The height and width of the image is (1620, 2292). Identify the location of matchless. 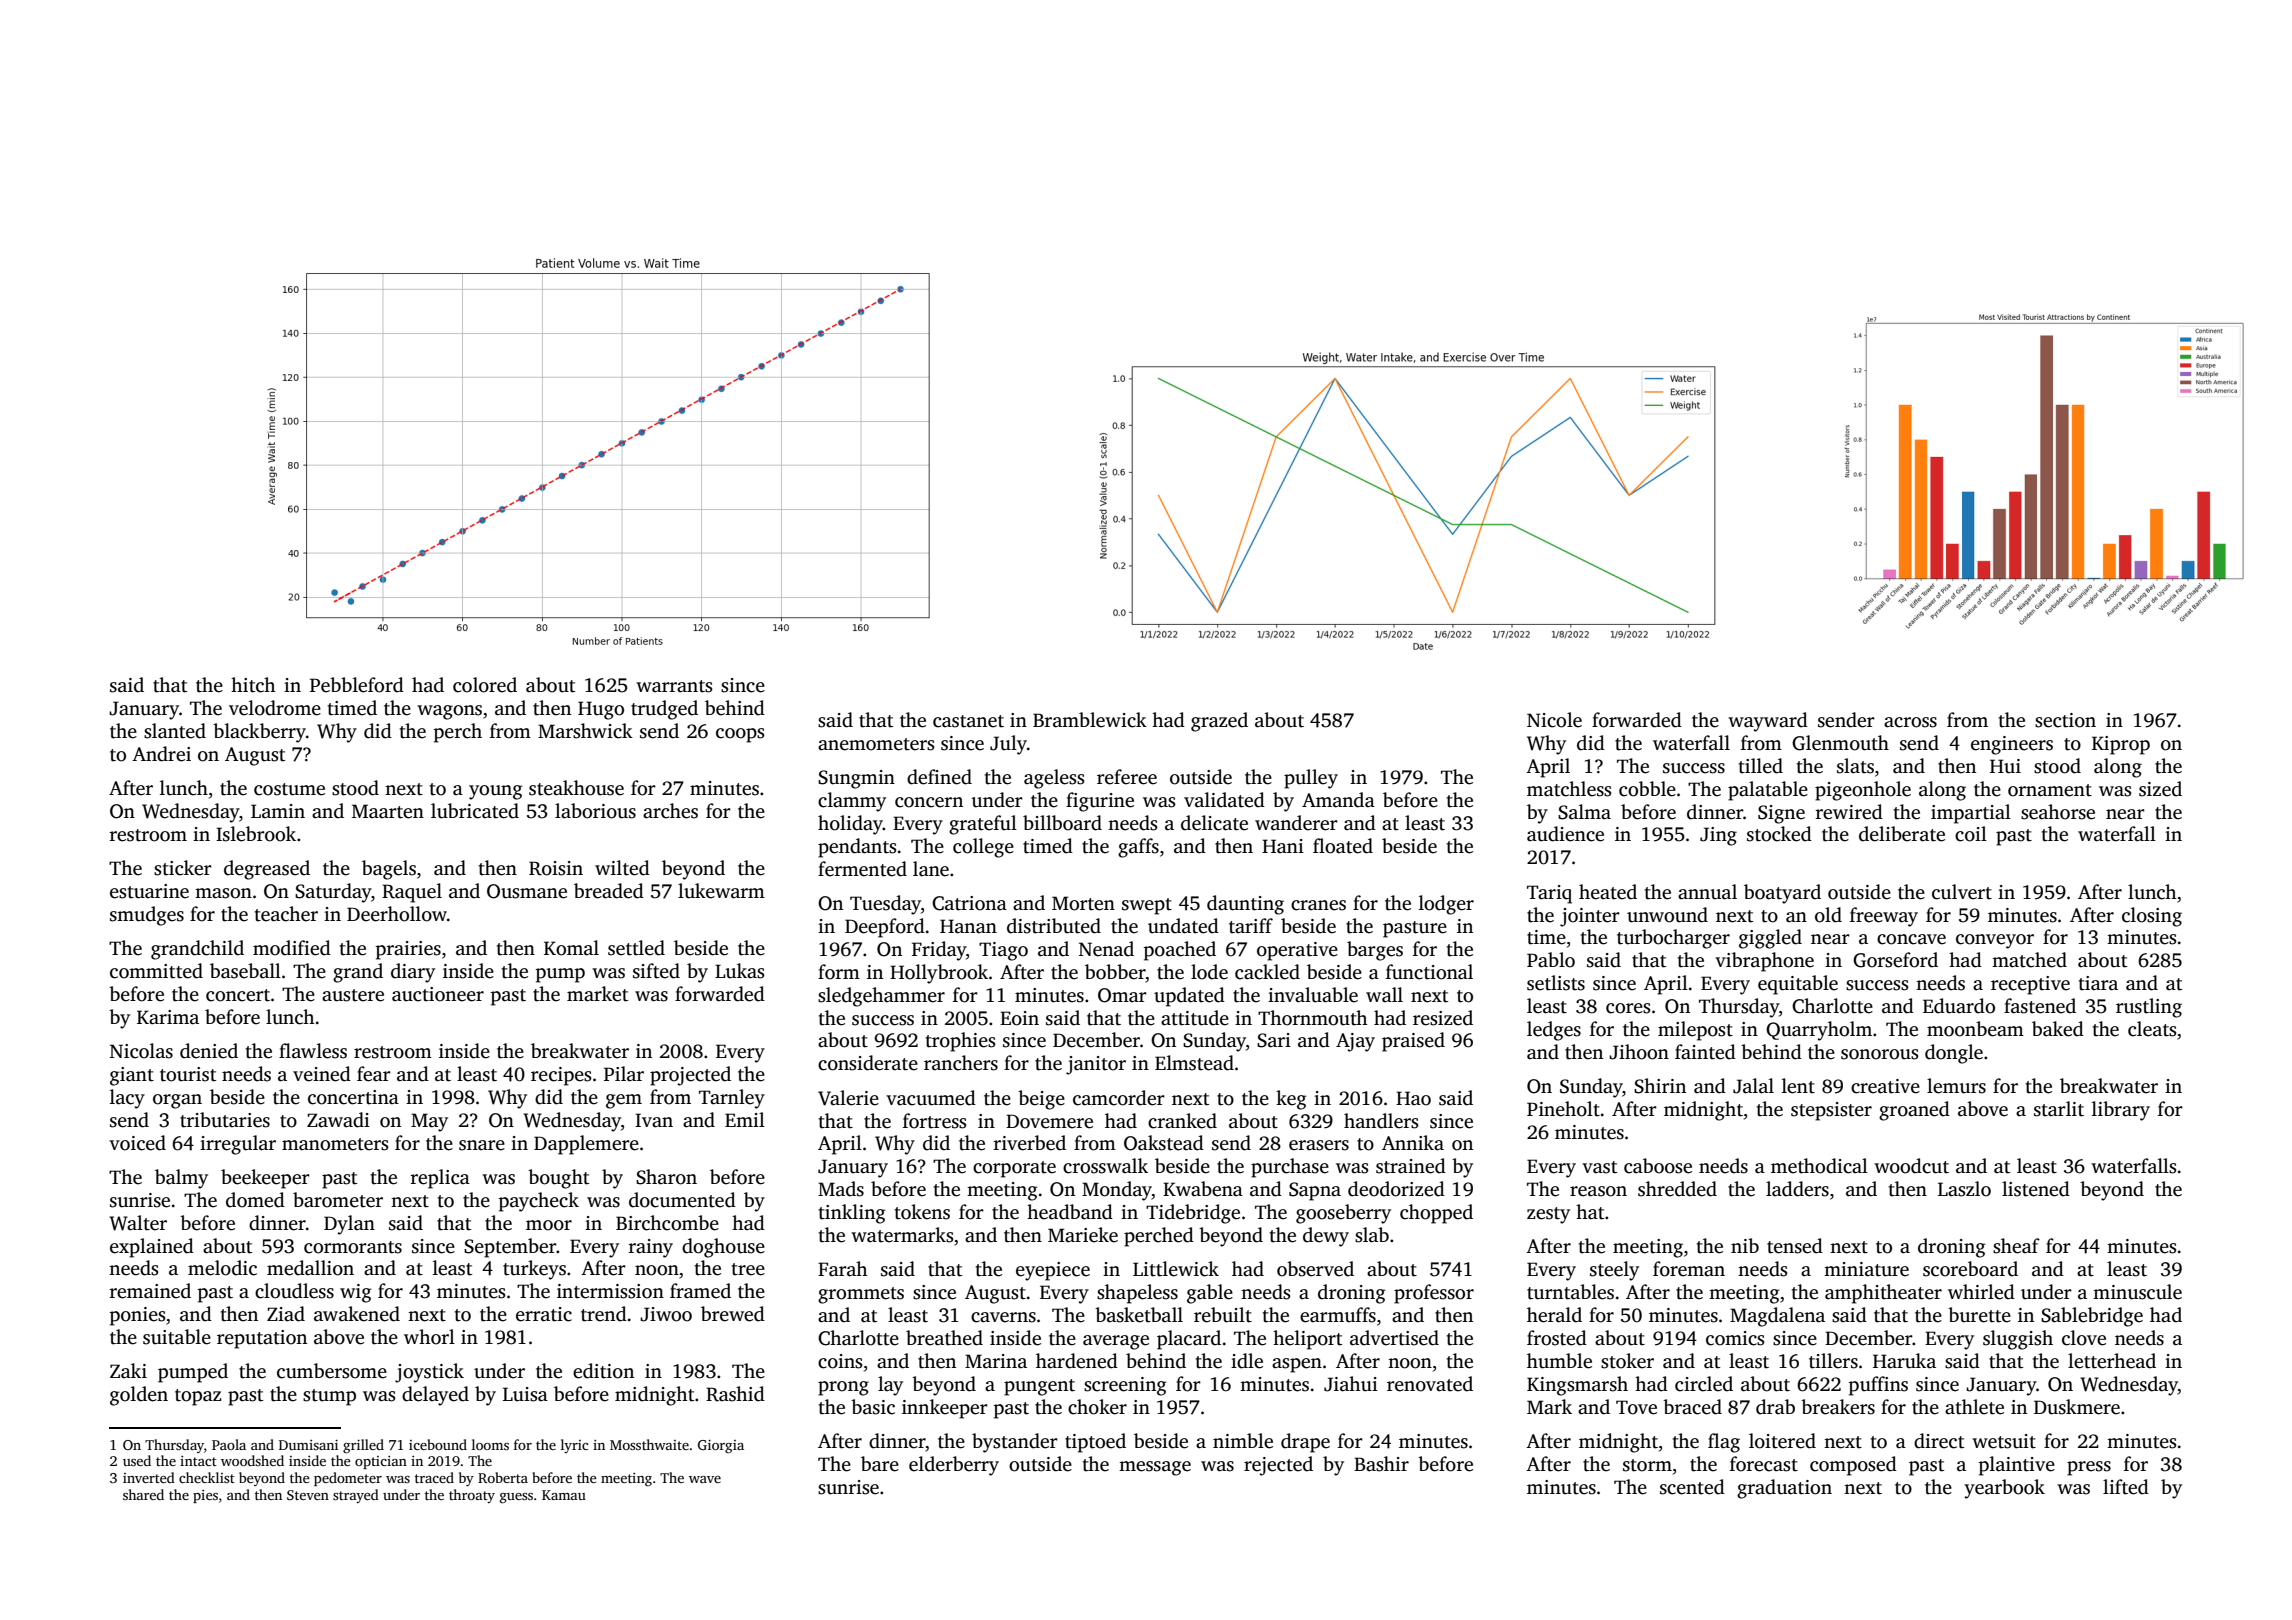
(1569, 789).
